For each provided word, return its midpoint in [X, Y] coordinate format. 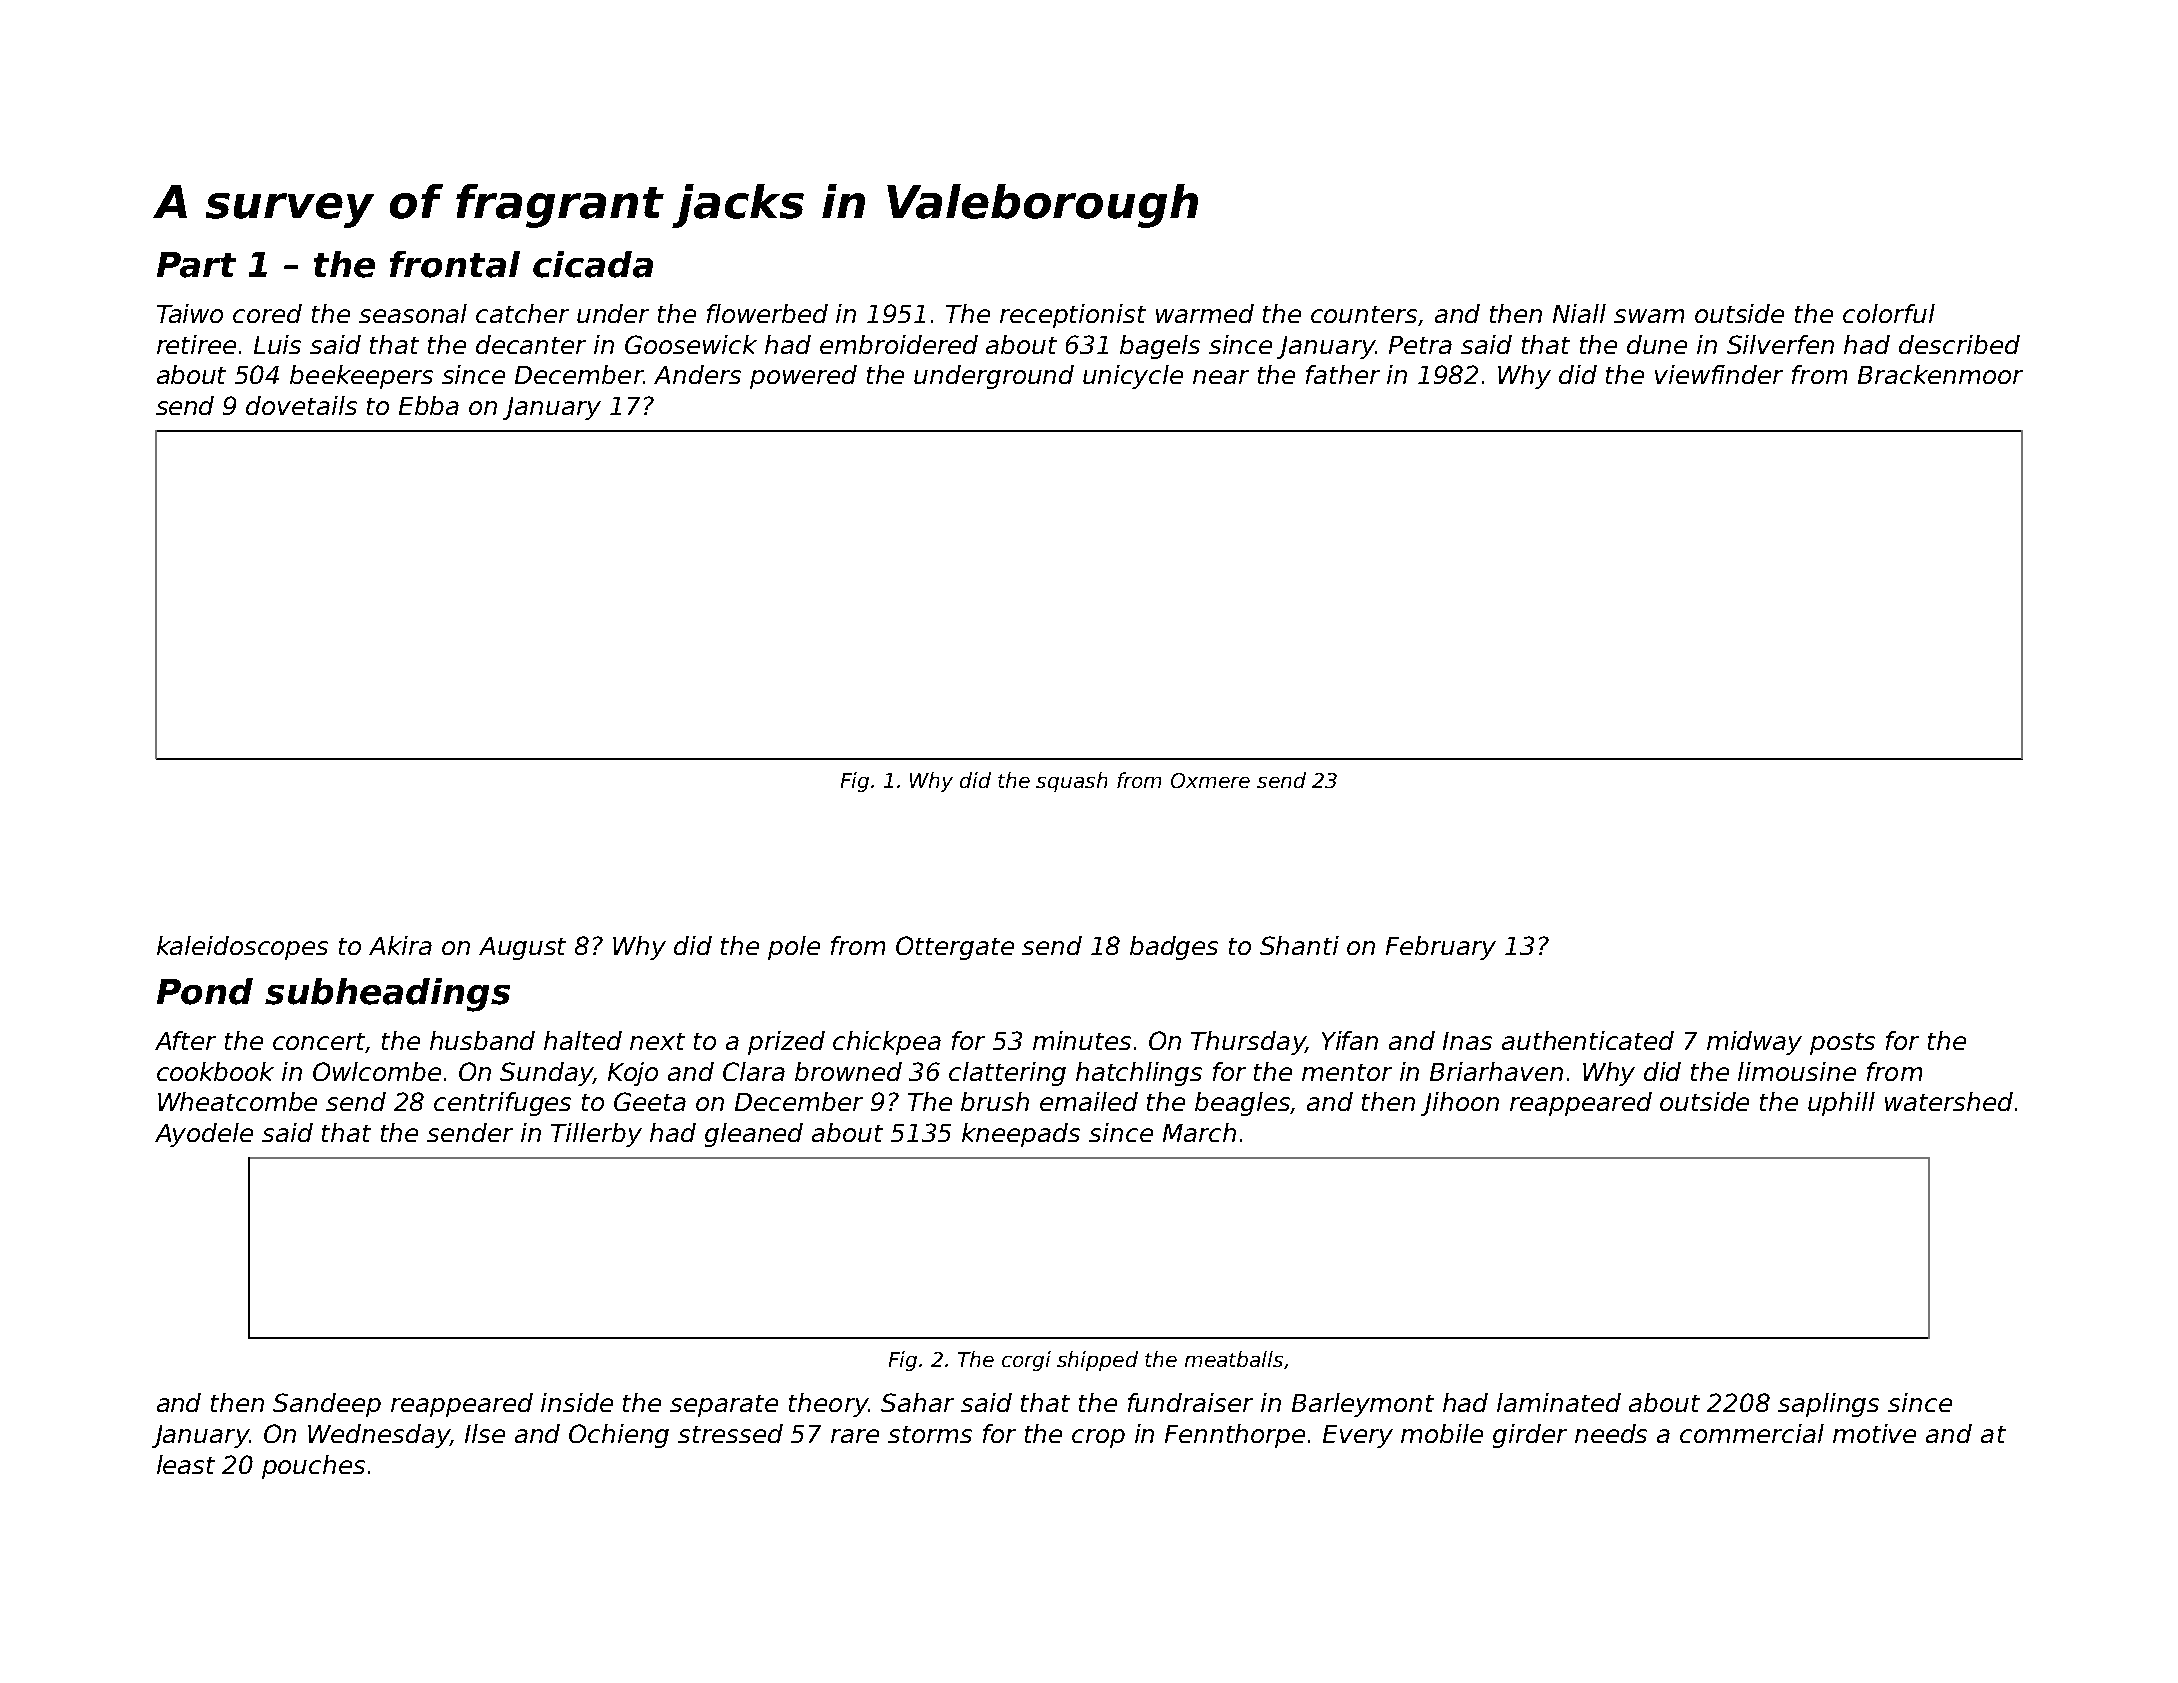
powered [803, 377]
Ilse [485, 1433]
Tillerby [596, 1135]
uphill [1841, 1104]
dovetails [301, 405]
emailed [1089, 1101]
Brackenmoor [1940, 374]
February [1441, 948]
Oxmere [1210, 780]
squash [1071, 782]
